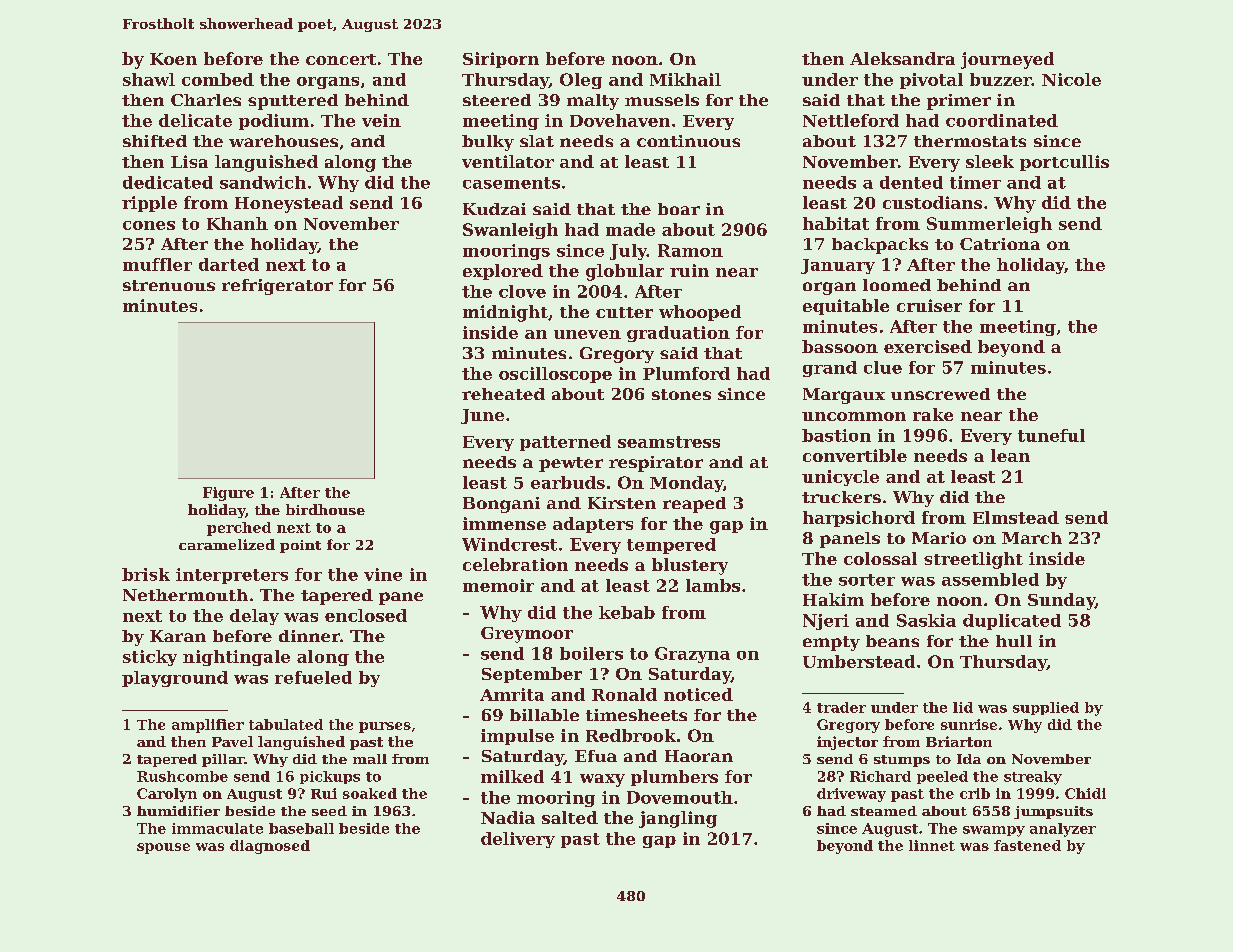  What do you see at coordinates (1027, 845) in the screenshot?
I see `fastened` at bounding box center [1027, 845].
